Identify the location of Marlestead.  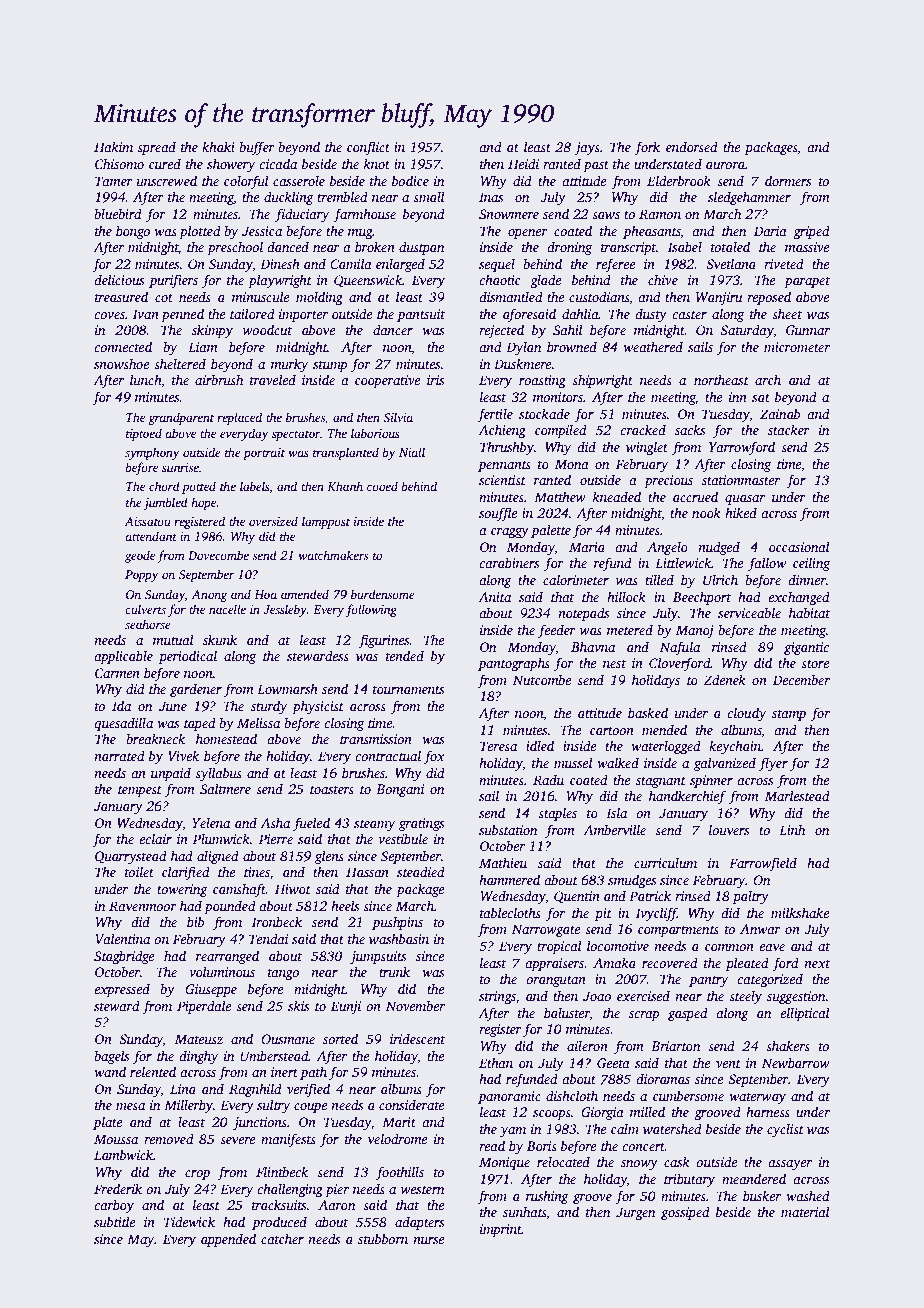
(797, 795).
